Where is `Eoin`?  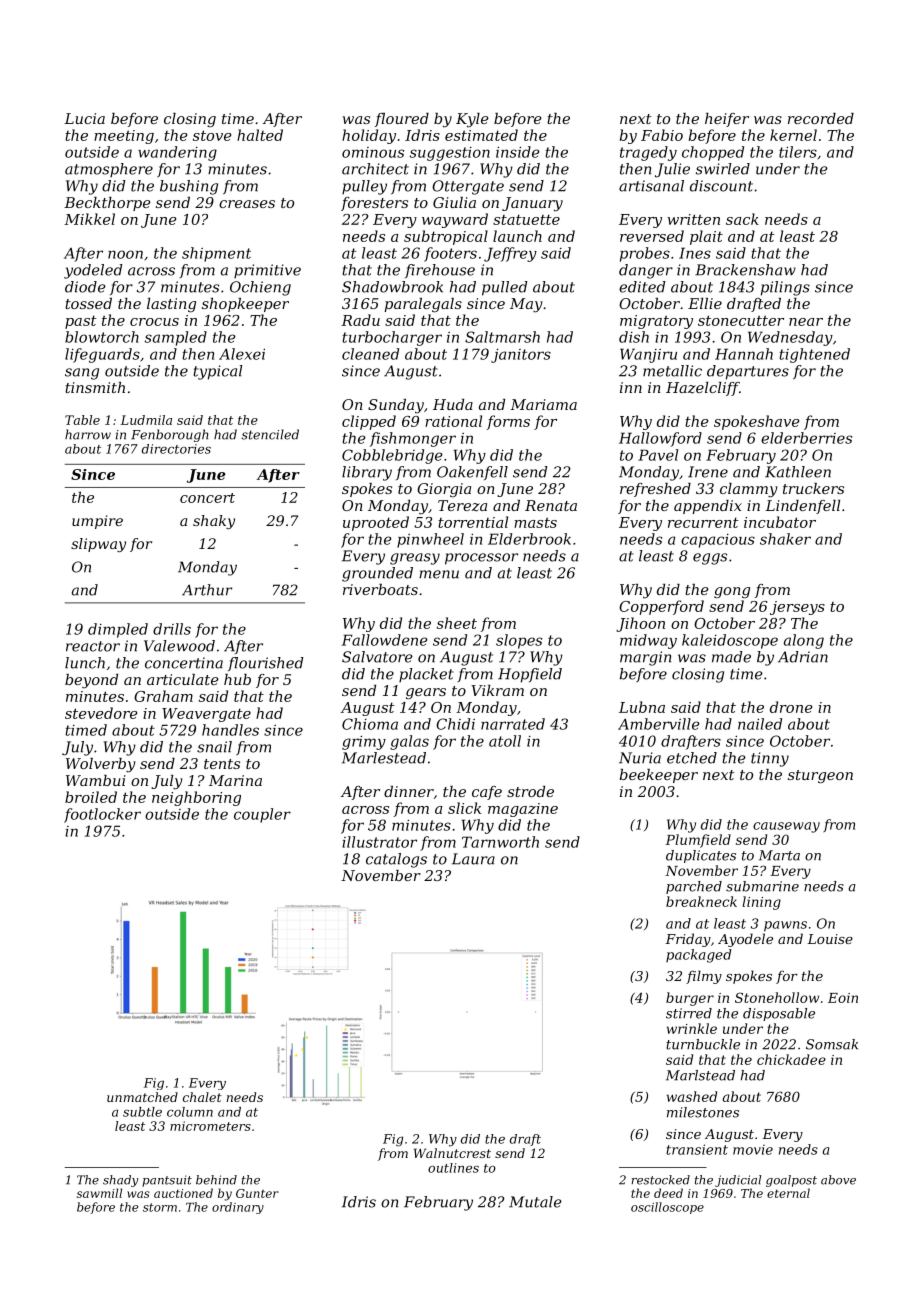 Eoin is located at coordinates (843, 998).
